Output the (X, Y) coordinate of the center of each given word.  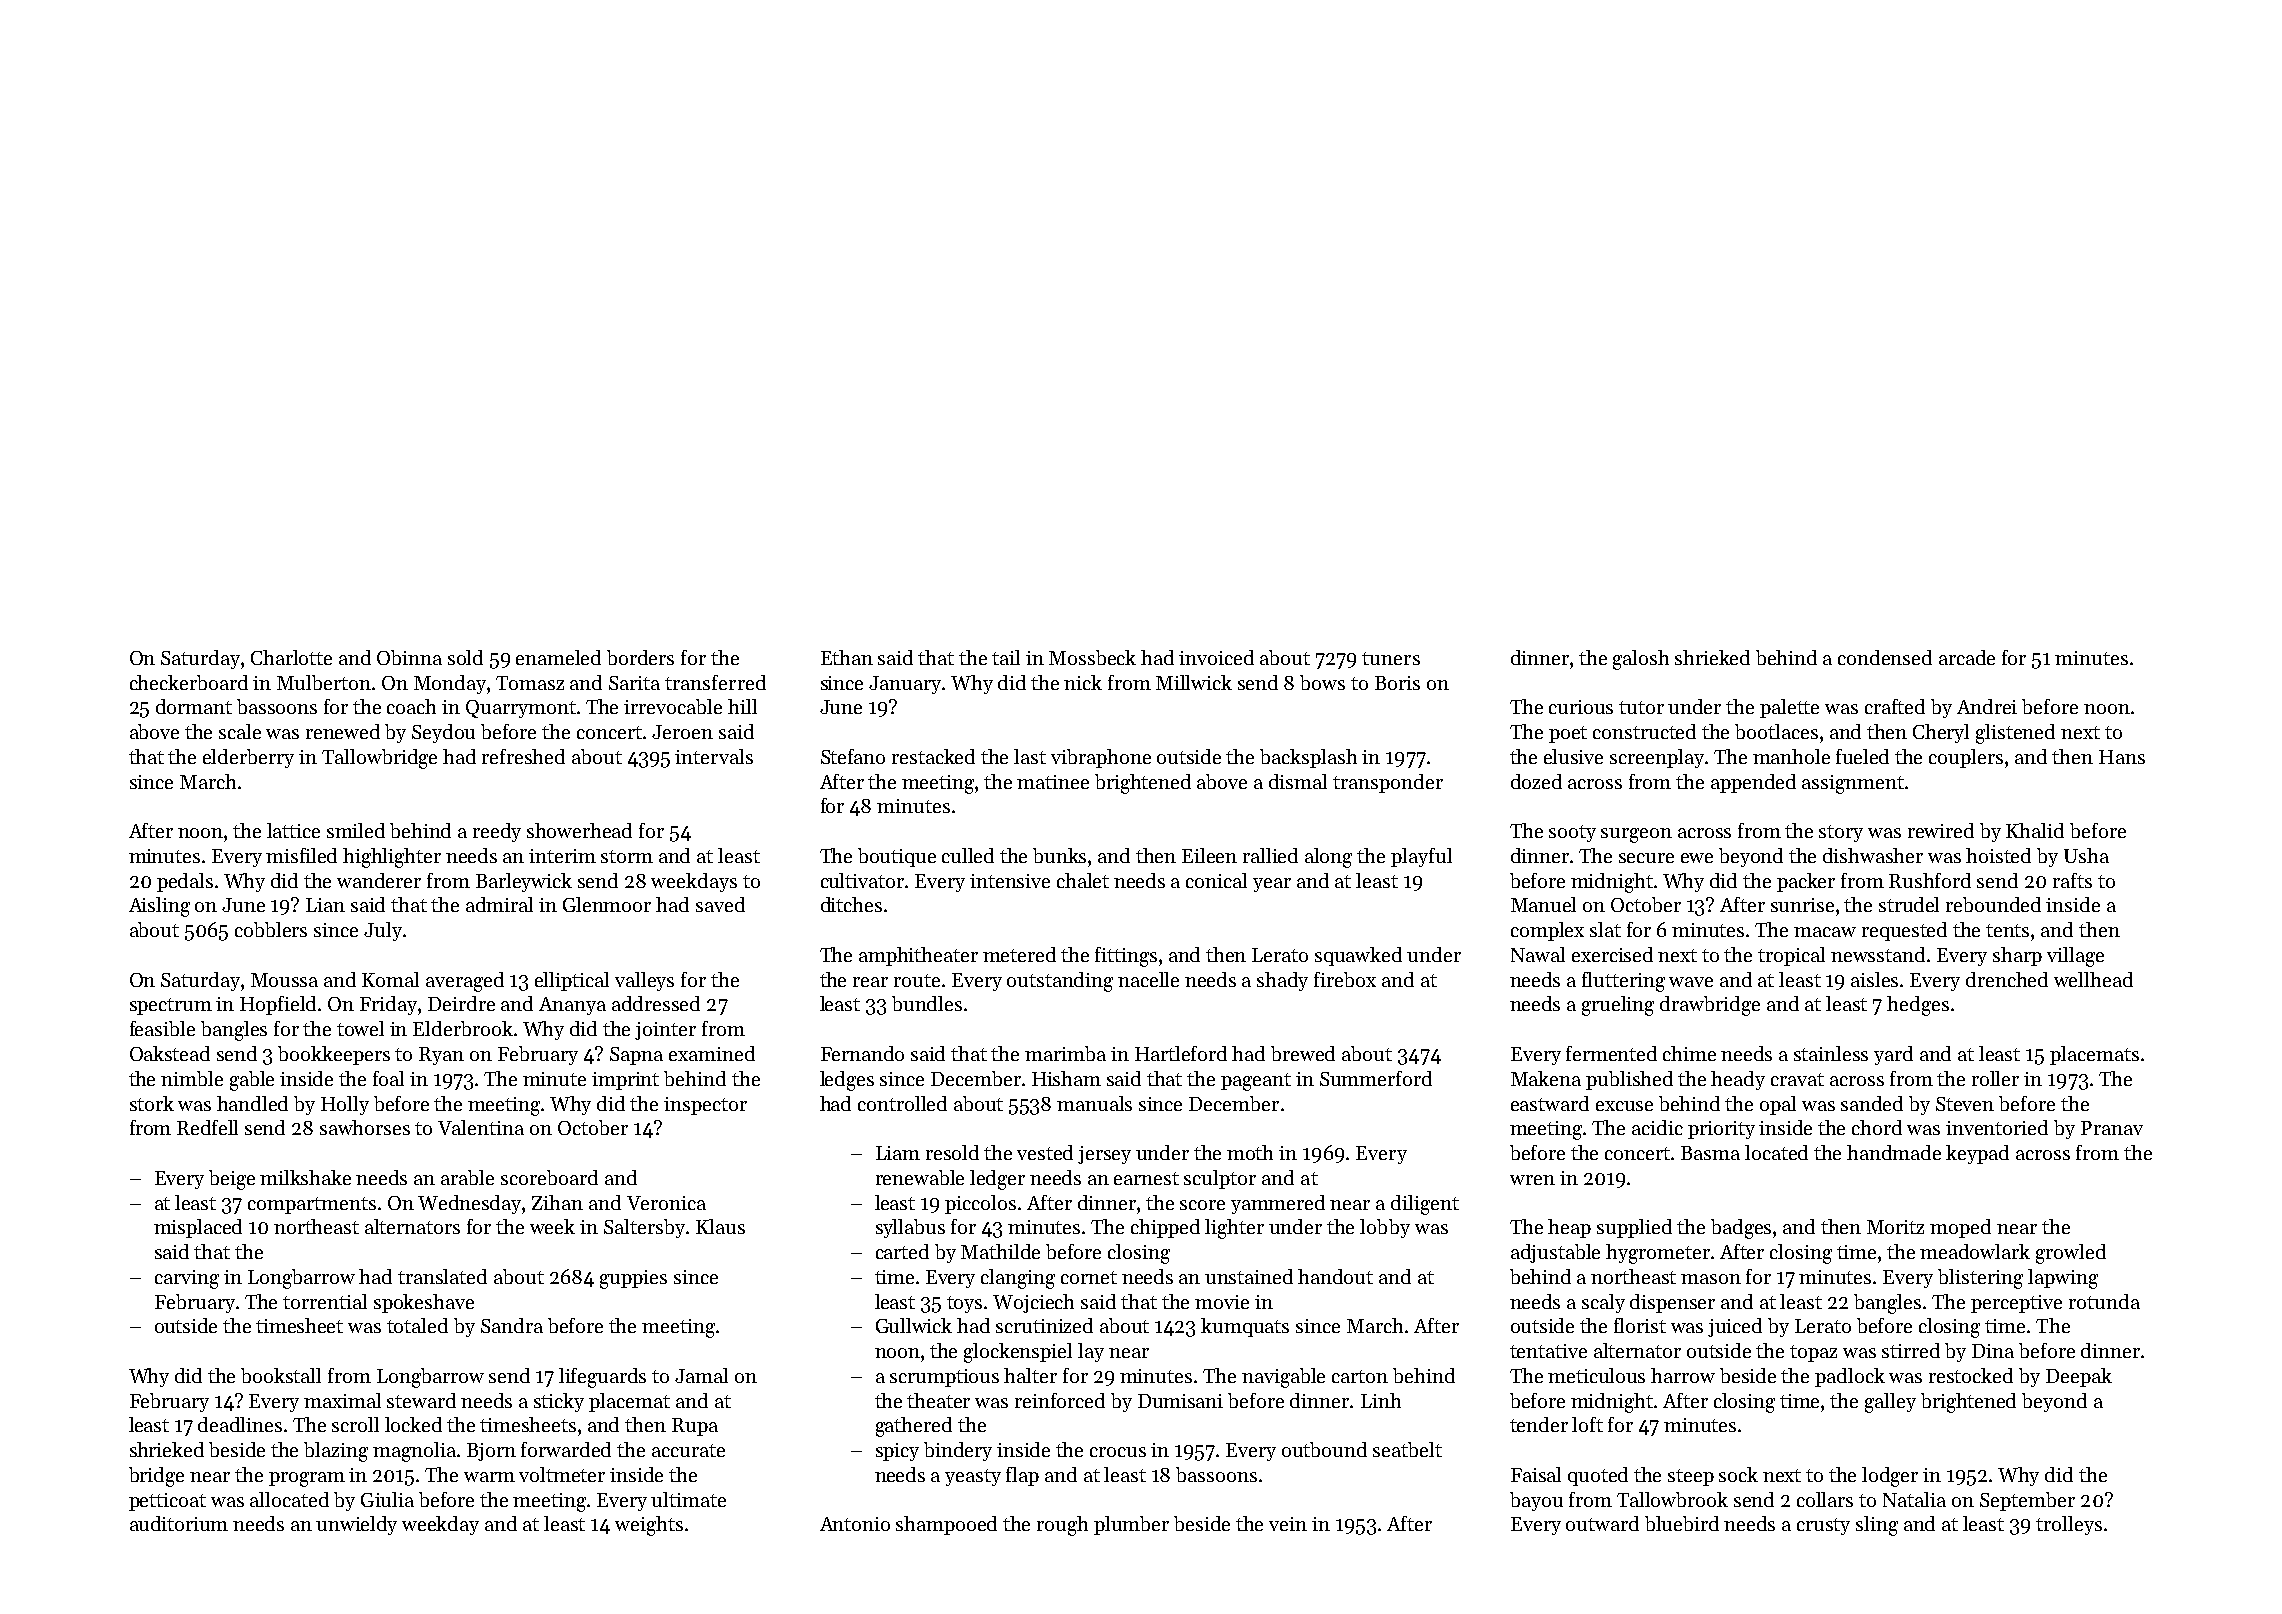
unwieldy (356, 1525)
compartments (312, 1205)
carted (902, 1251)
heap (1569, 1228)
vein (1288, 1524)
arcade (1967, 657)
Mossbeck (1092, 657)
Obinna (409, 657)
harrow (1683, 1375)
